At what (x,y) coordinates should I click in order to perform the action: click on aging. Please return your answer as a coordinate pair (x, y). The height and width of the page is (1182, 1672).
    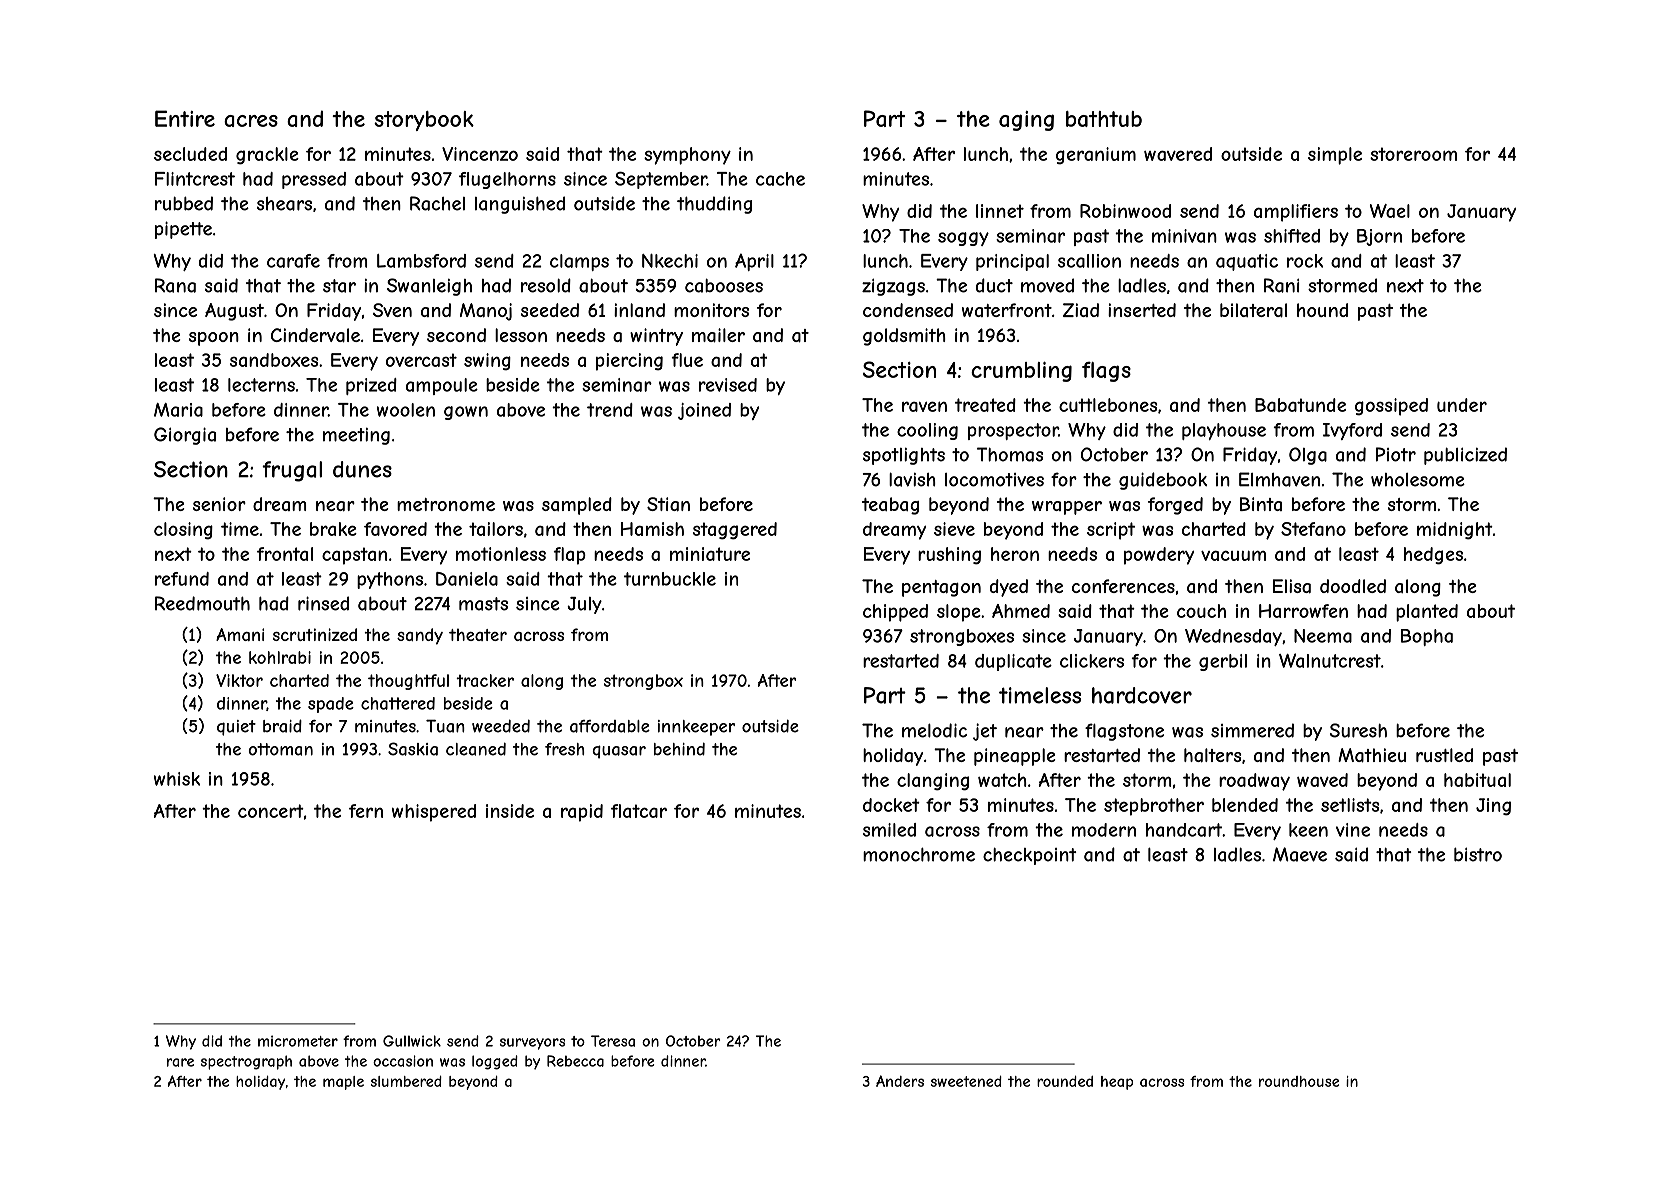
    Looking at the image, I should click on (1026, 121).
